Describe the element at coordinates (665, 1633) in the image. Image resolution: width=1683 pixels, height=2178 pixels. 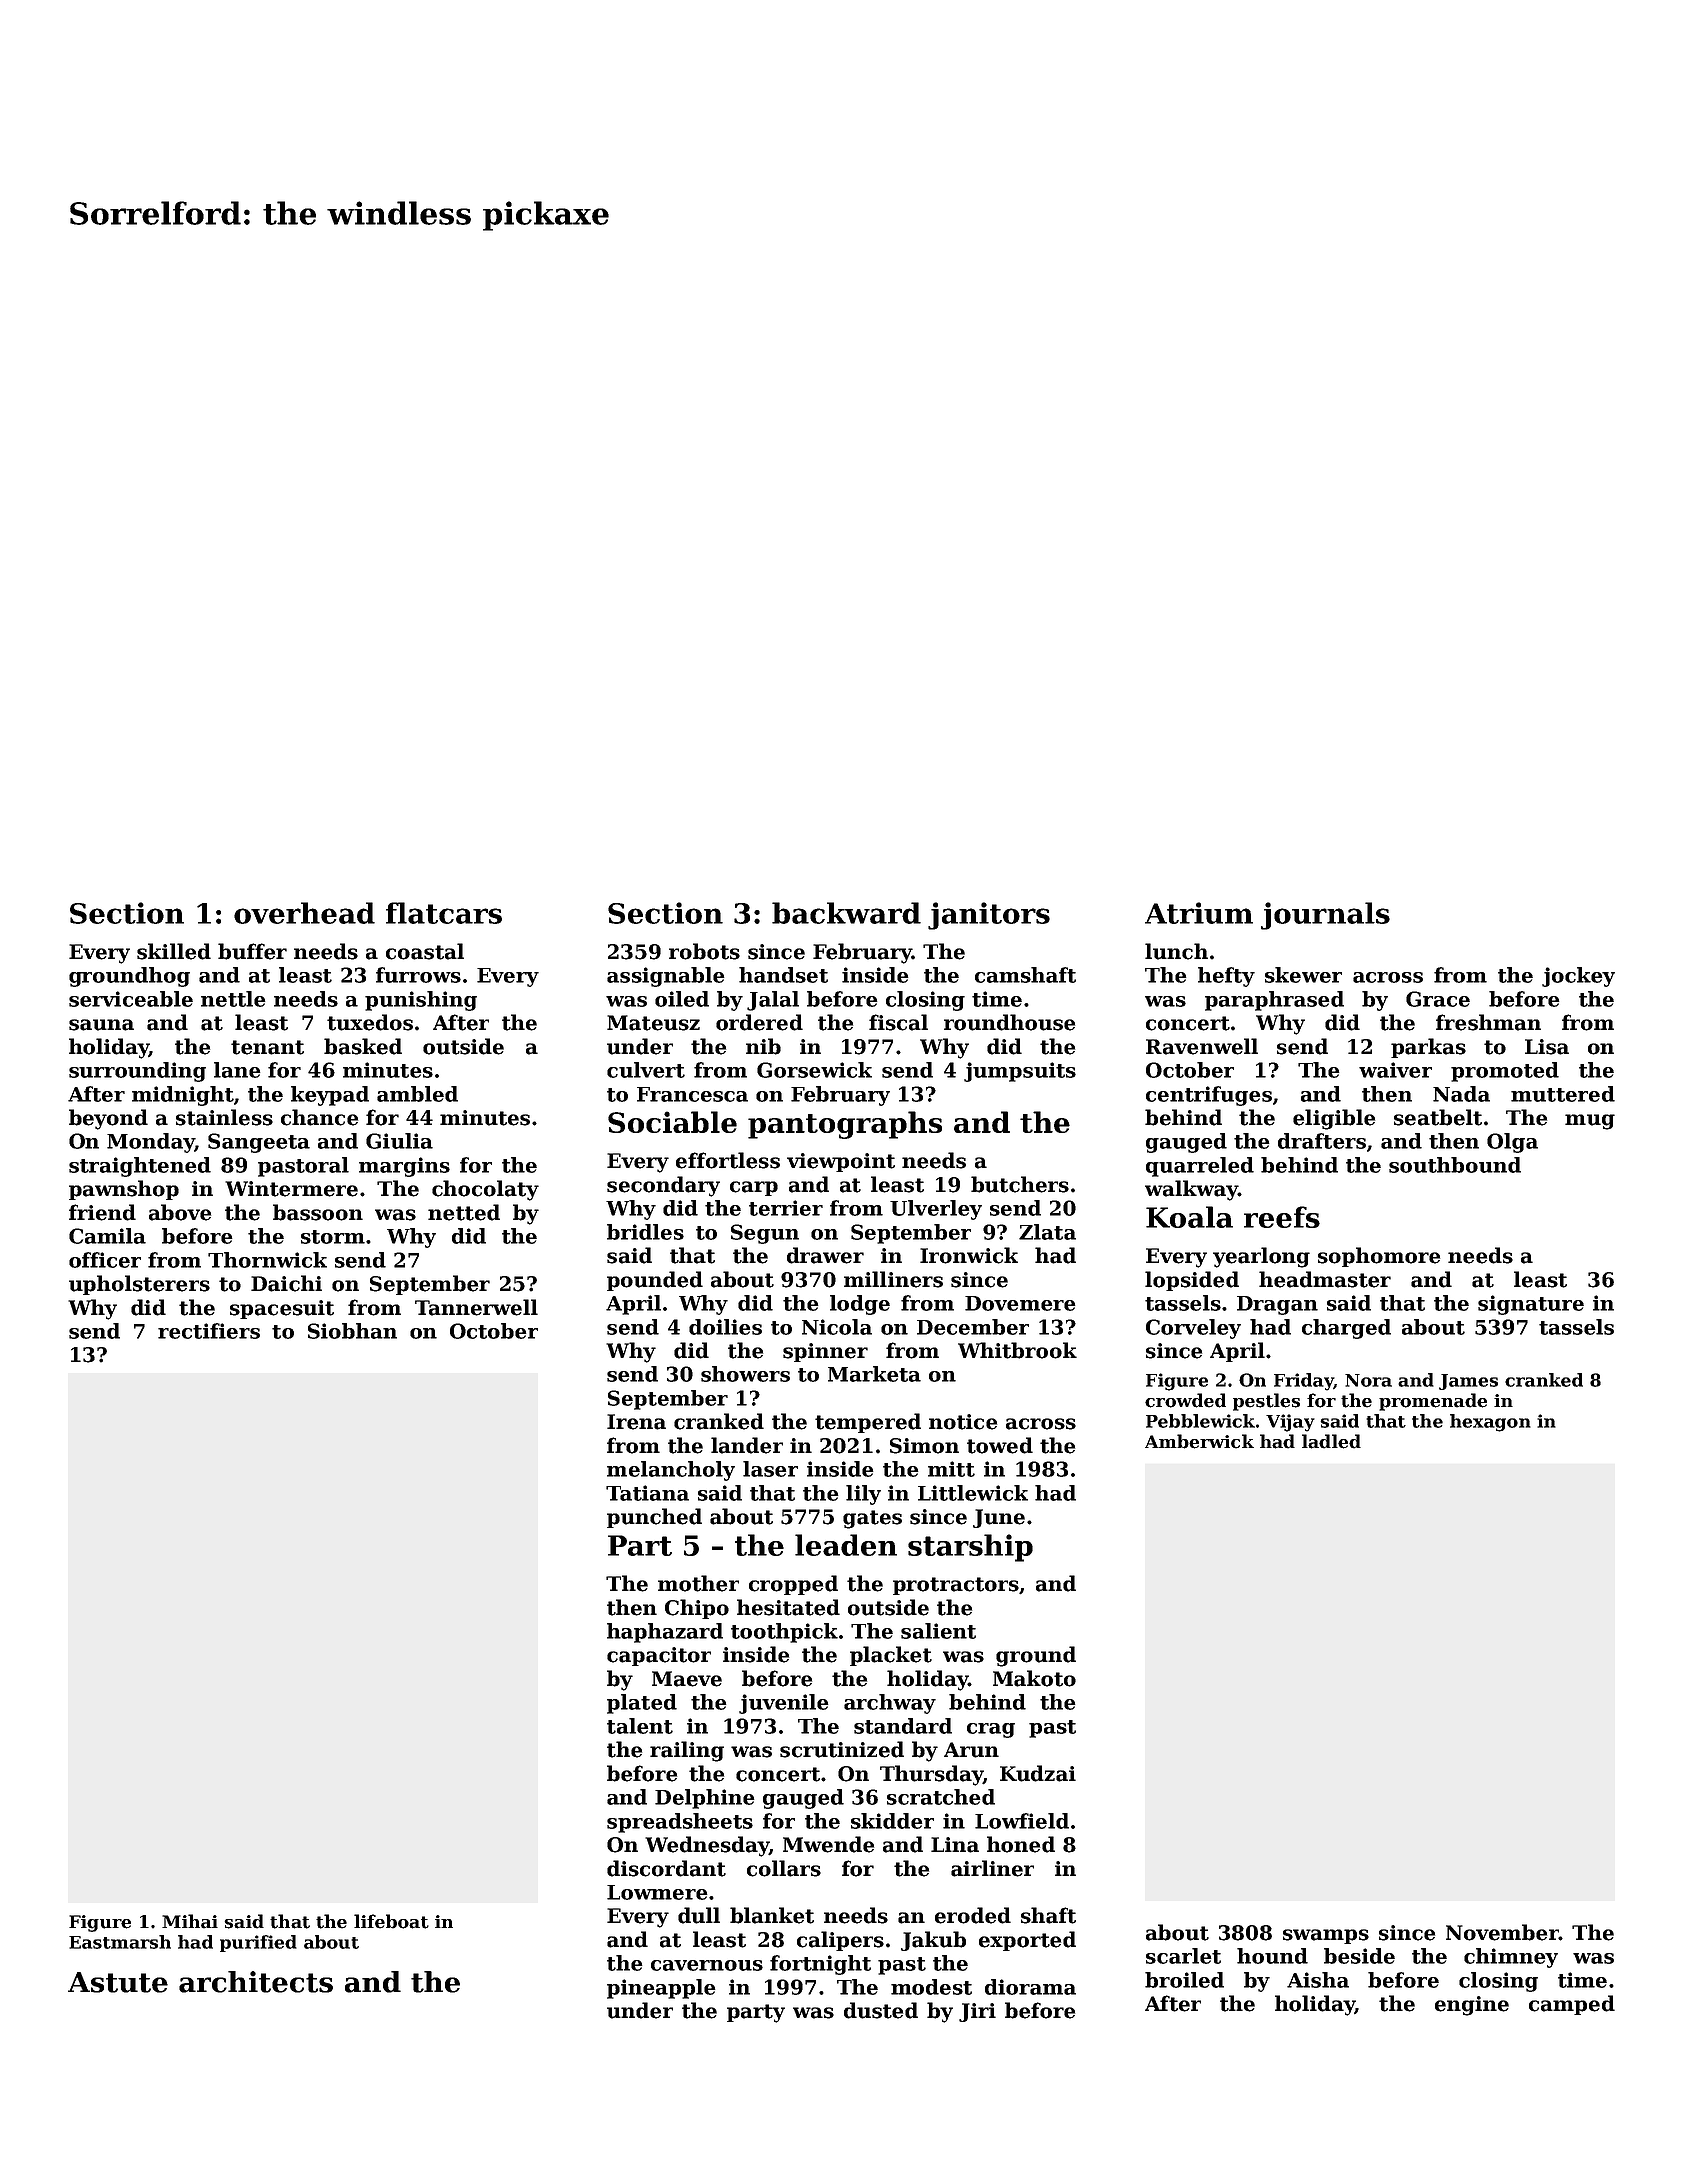
I see `haphazard` at that location.
